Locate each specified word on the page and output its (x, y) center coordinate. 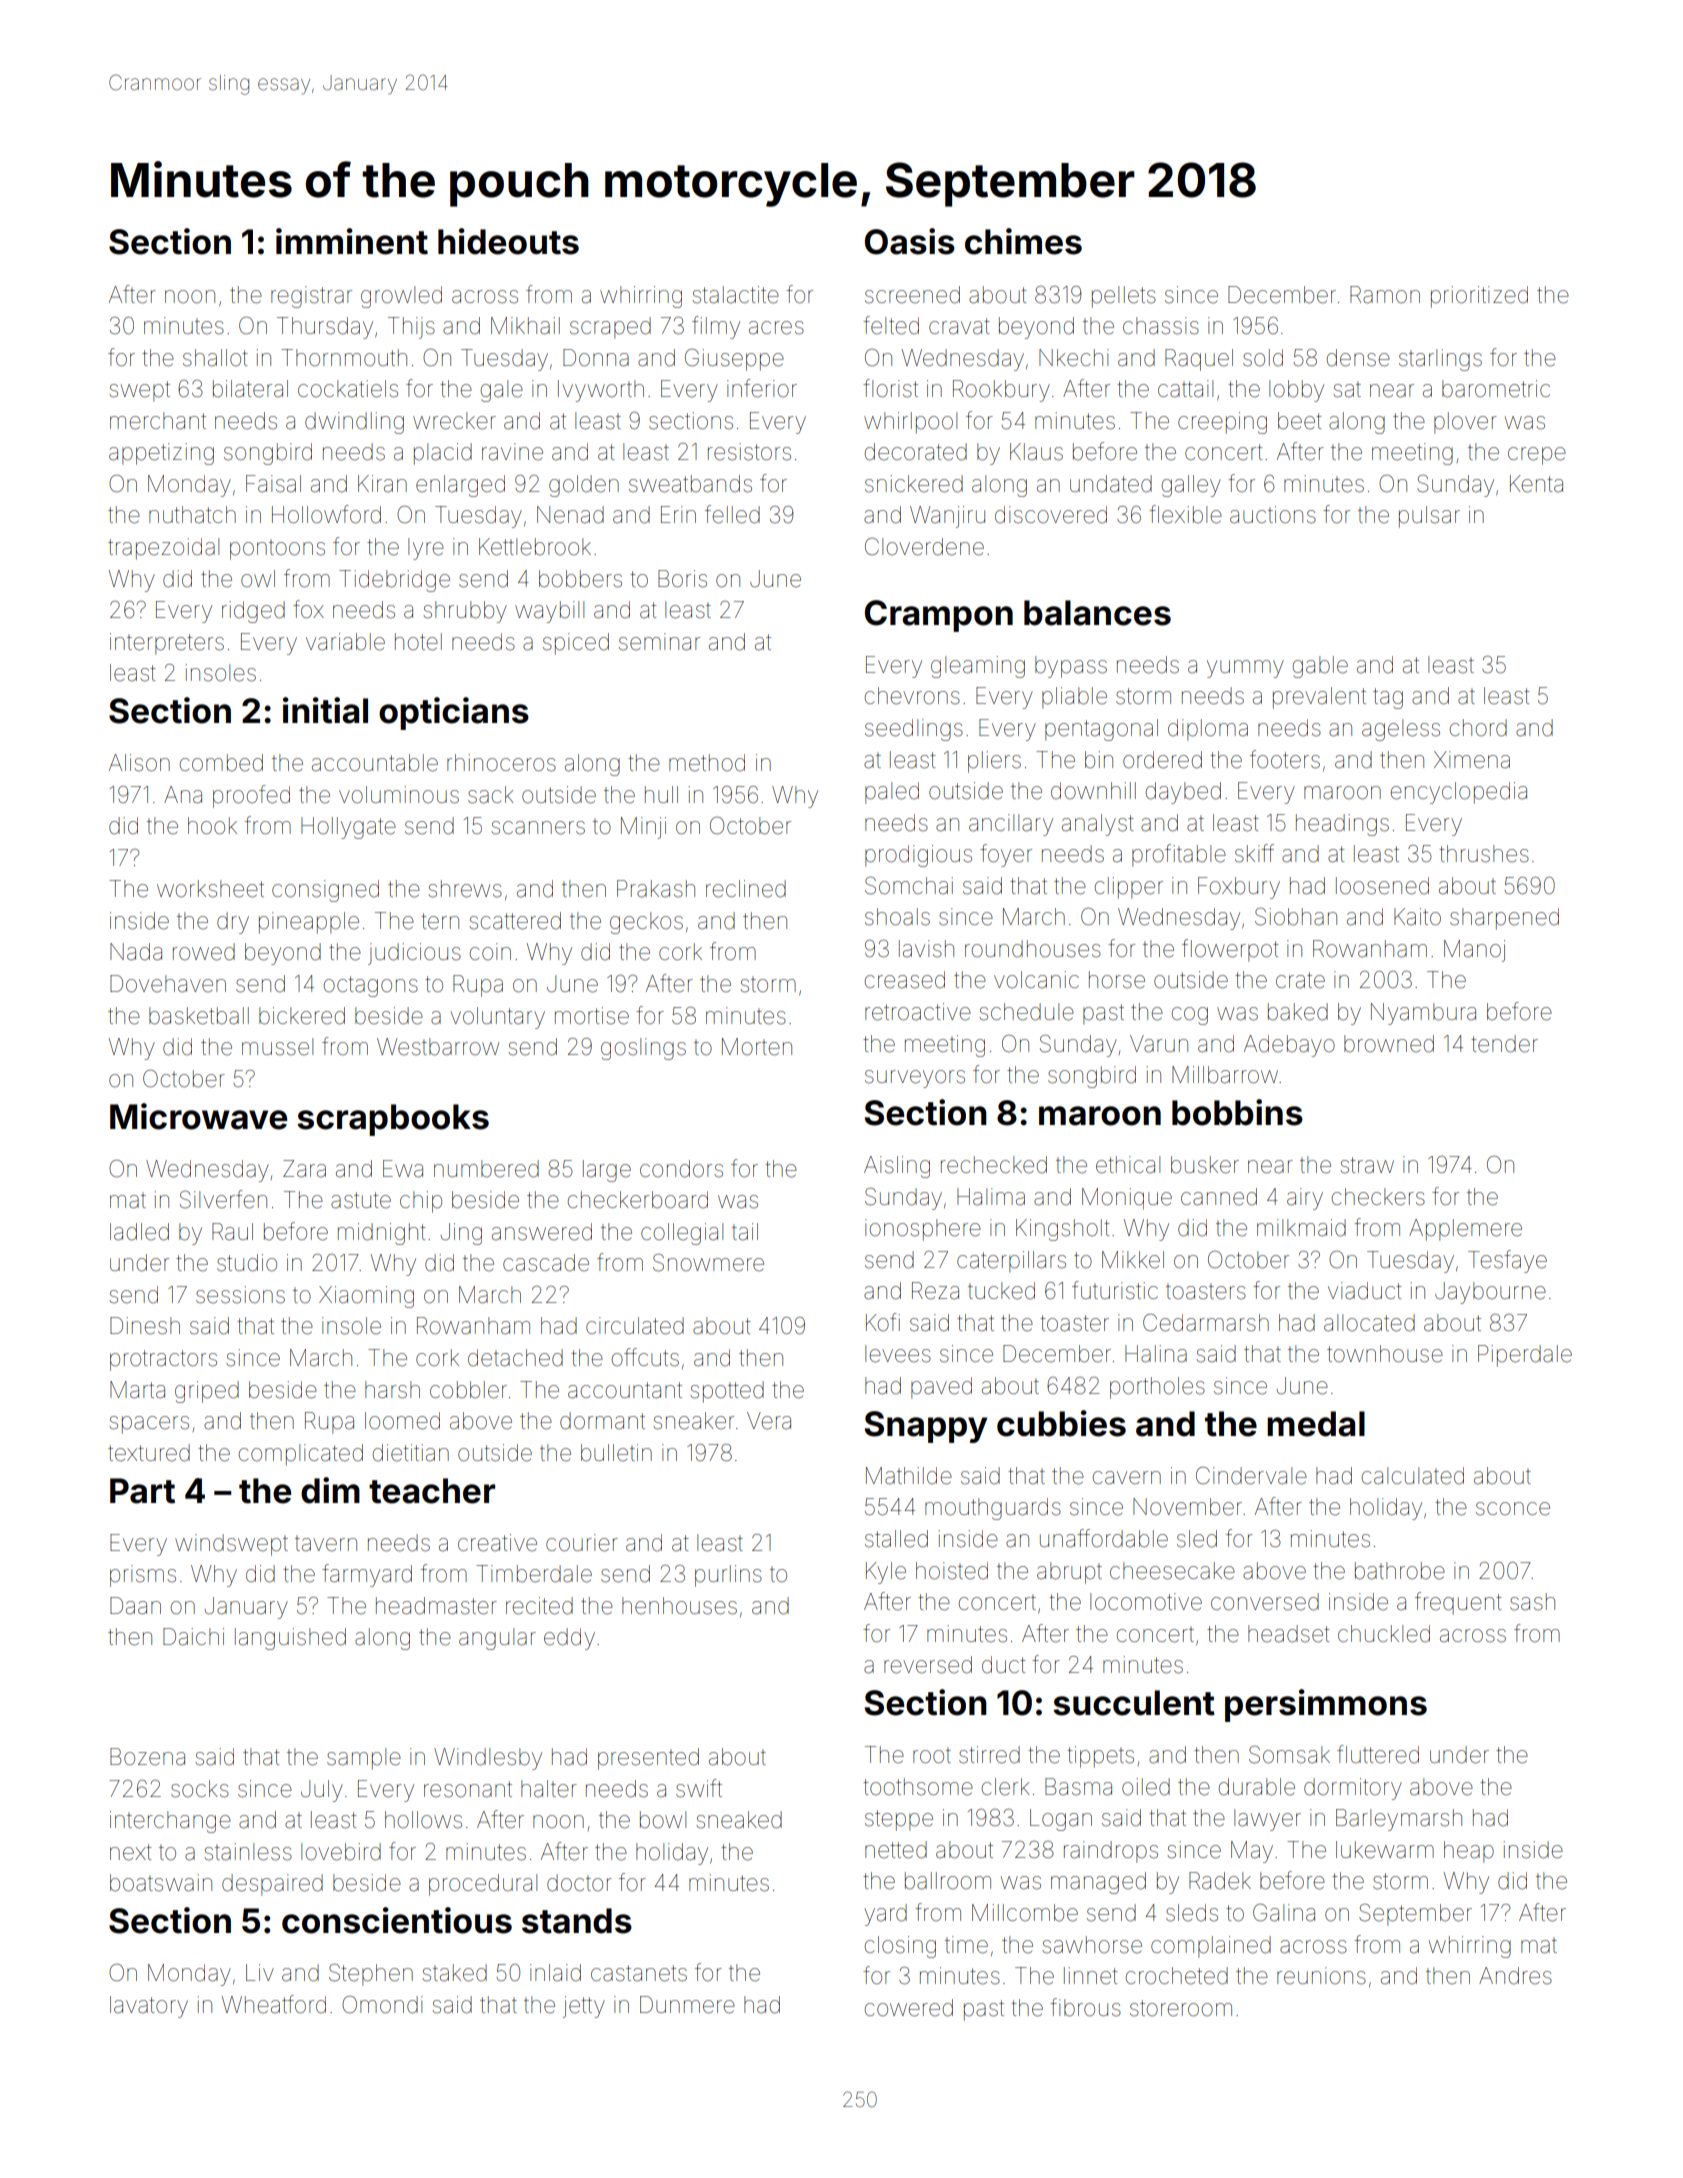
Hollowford (326, 514)
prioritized (1479, 297)
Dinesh (145, 1326)
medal (1316, 1424)
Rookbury (1001, 391)
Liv (260, 1972)
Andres (1515, 1976)
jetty (584, 2007)
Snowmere (708, 1263)
